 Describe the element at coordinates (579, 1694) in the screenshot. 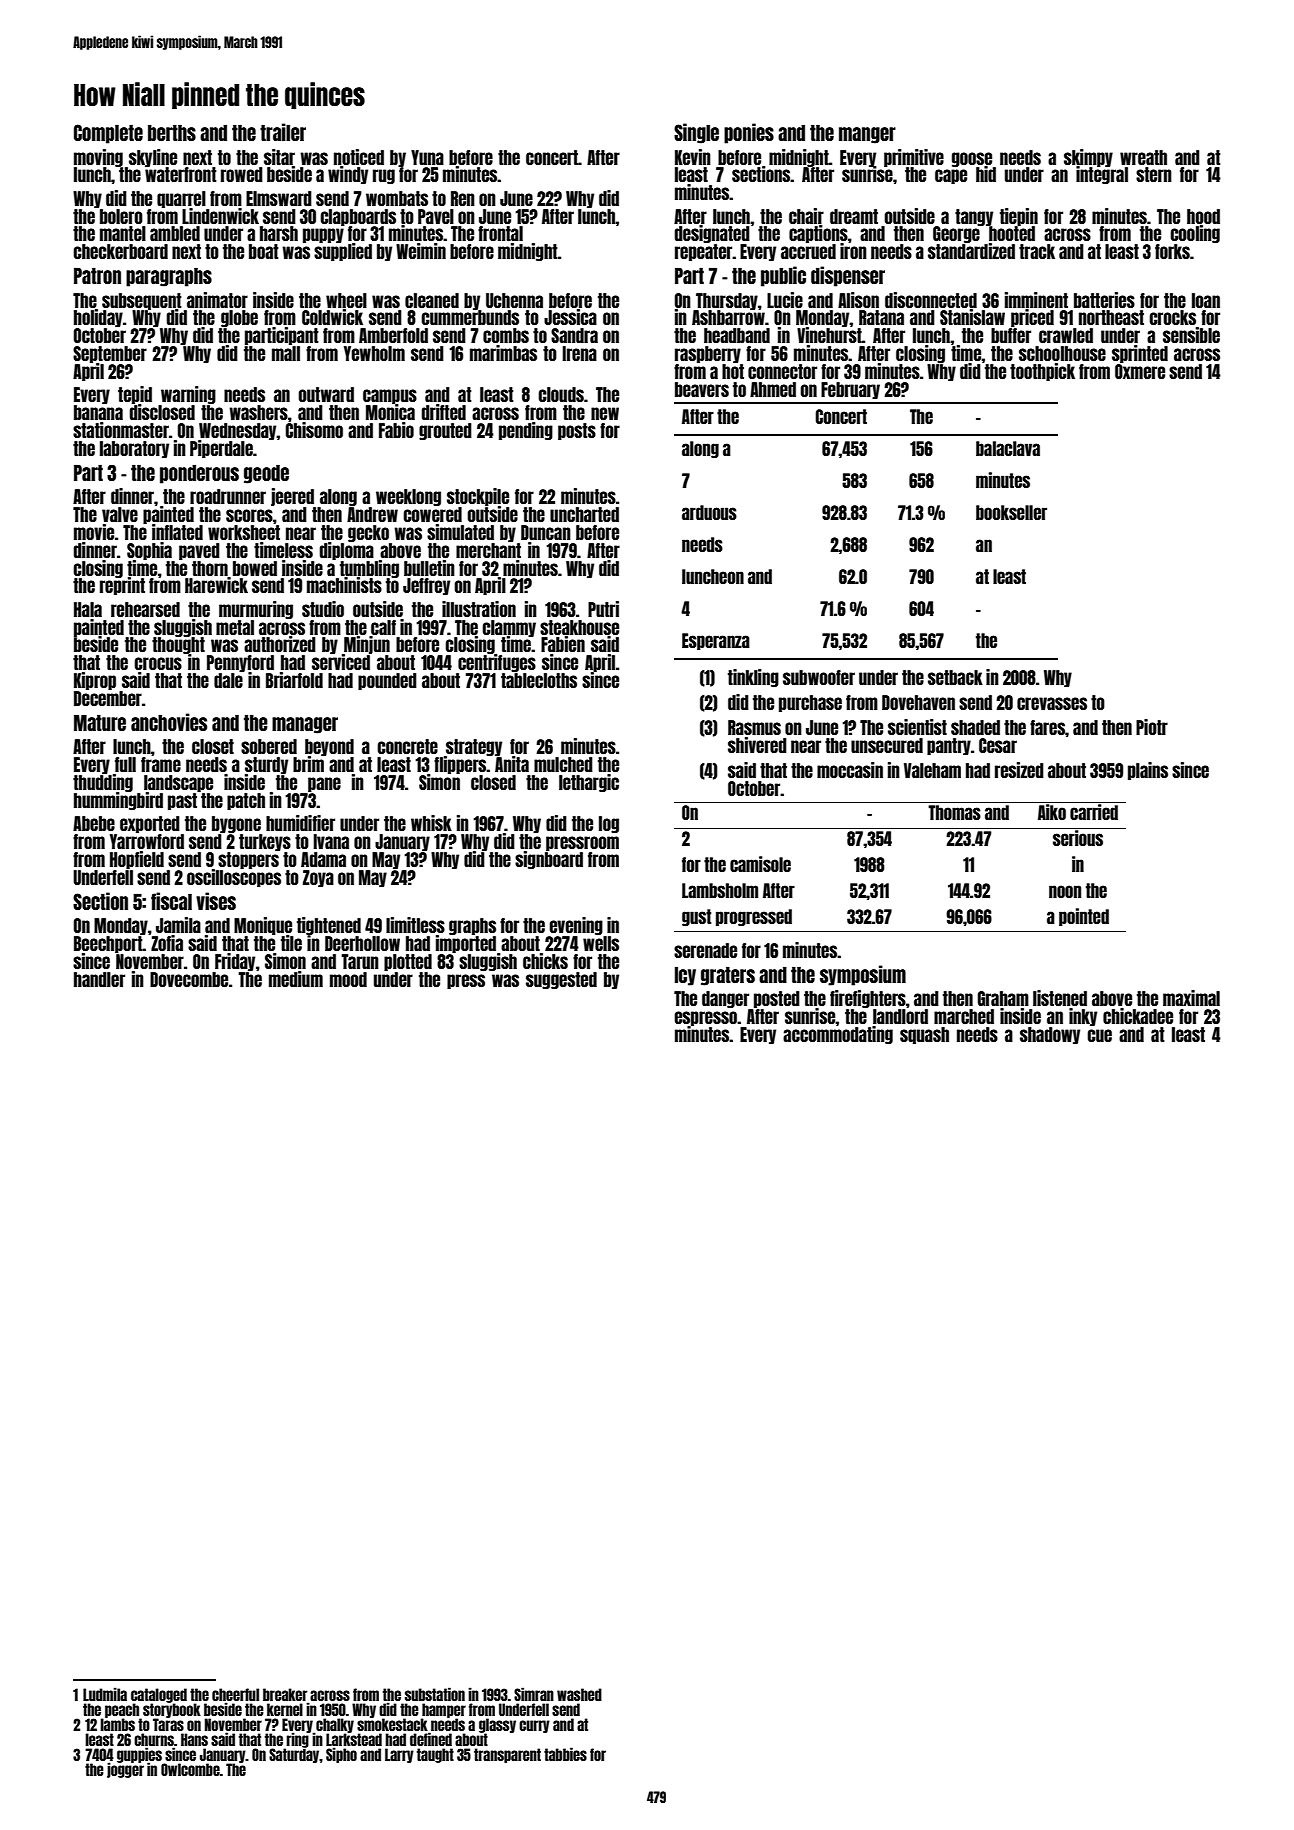

I see `washed` at that location.
